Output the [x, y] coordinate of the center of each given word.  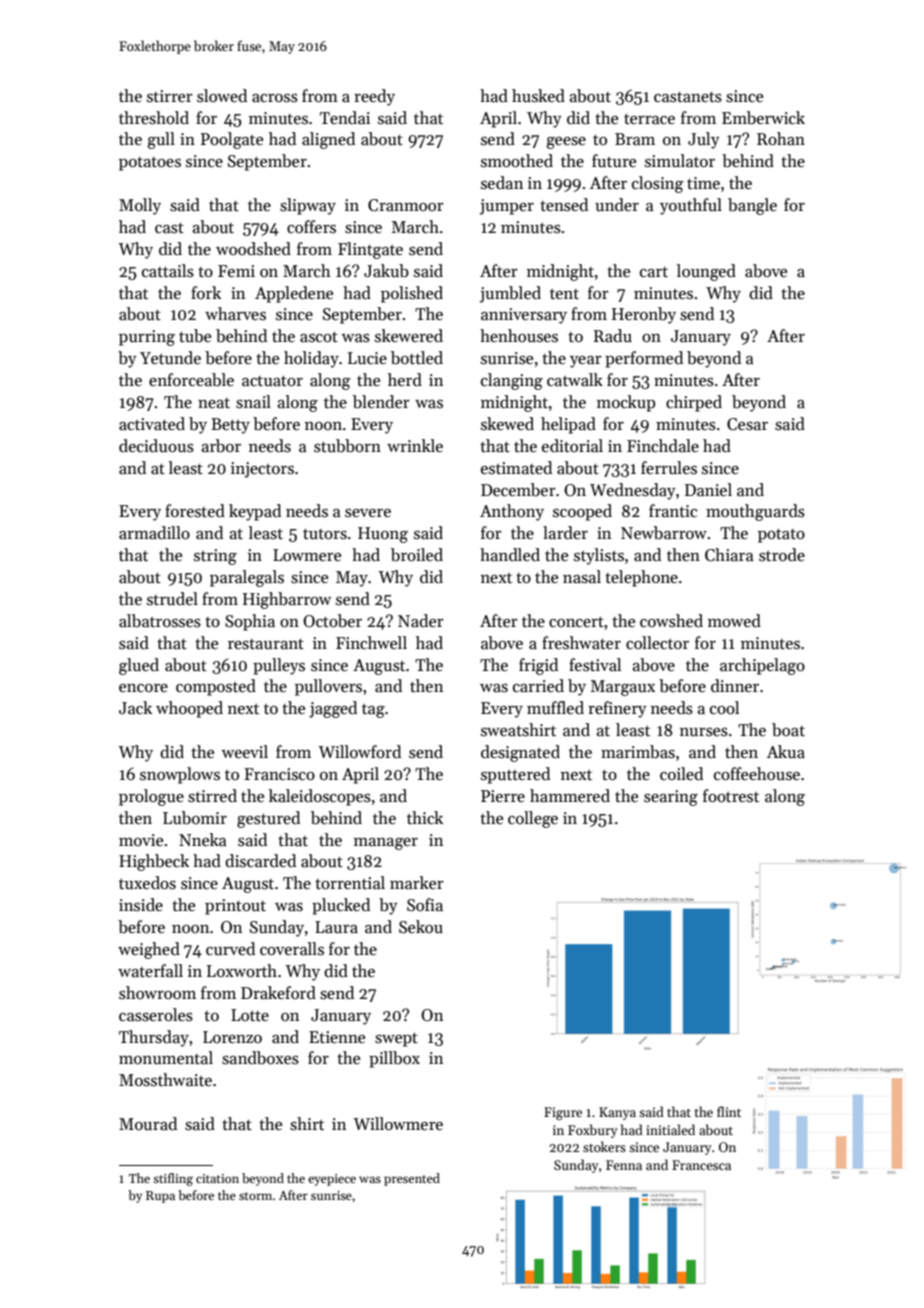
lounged [706, 272]
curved [230, 949]
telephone [641, 578]
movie [141, 840]
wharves [235, 314]
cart [654, 272]
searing [671, 798]
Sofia [425, 905]
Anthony [512, 512]
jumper [507, 207]
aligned [328, 140]
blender [381, 402]
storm [255, 1196]
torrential [350, 883]
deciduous [156, 446]
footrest [731, 796]
